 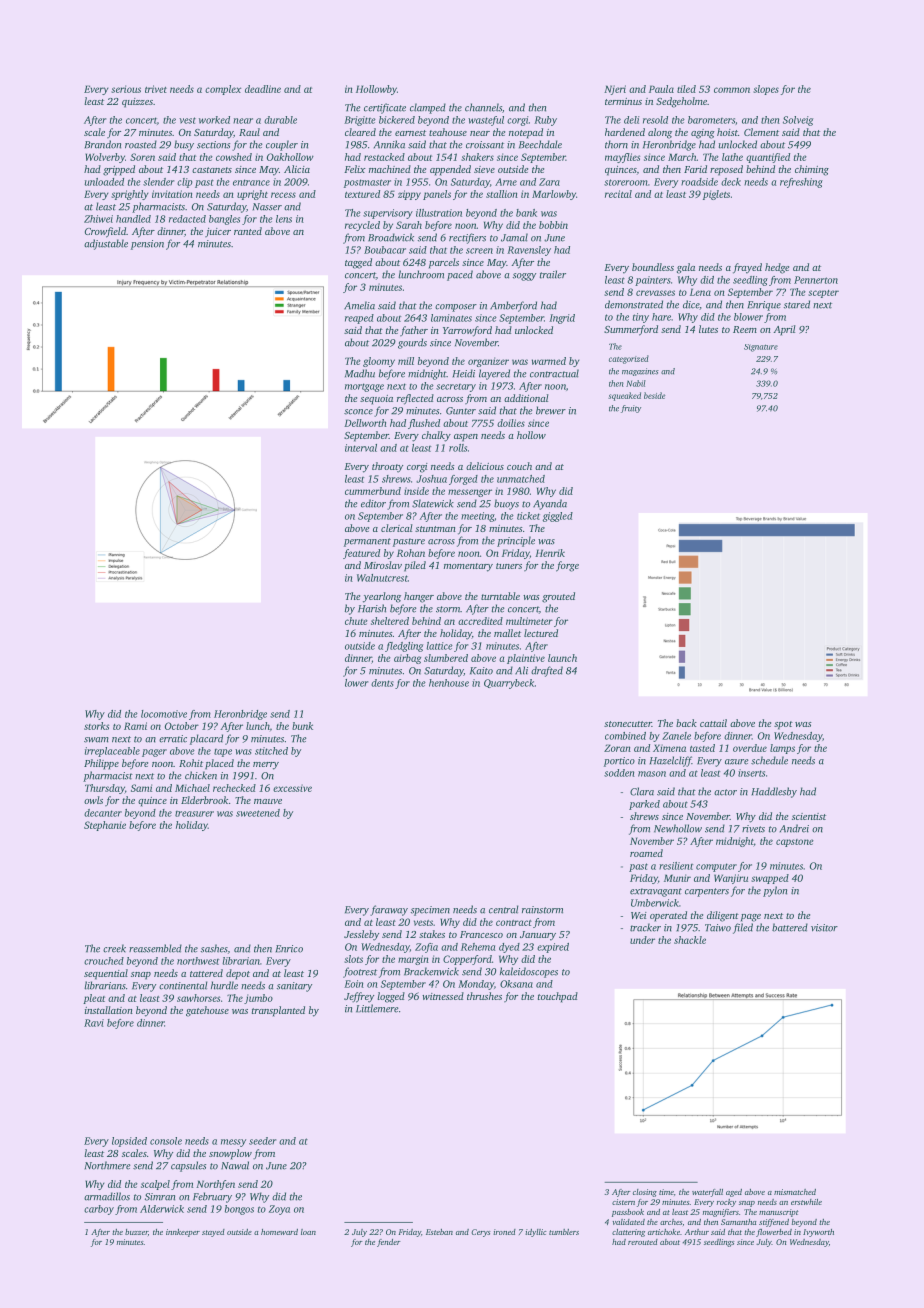 I want to click on creek, so click(x=114, y=948).
